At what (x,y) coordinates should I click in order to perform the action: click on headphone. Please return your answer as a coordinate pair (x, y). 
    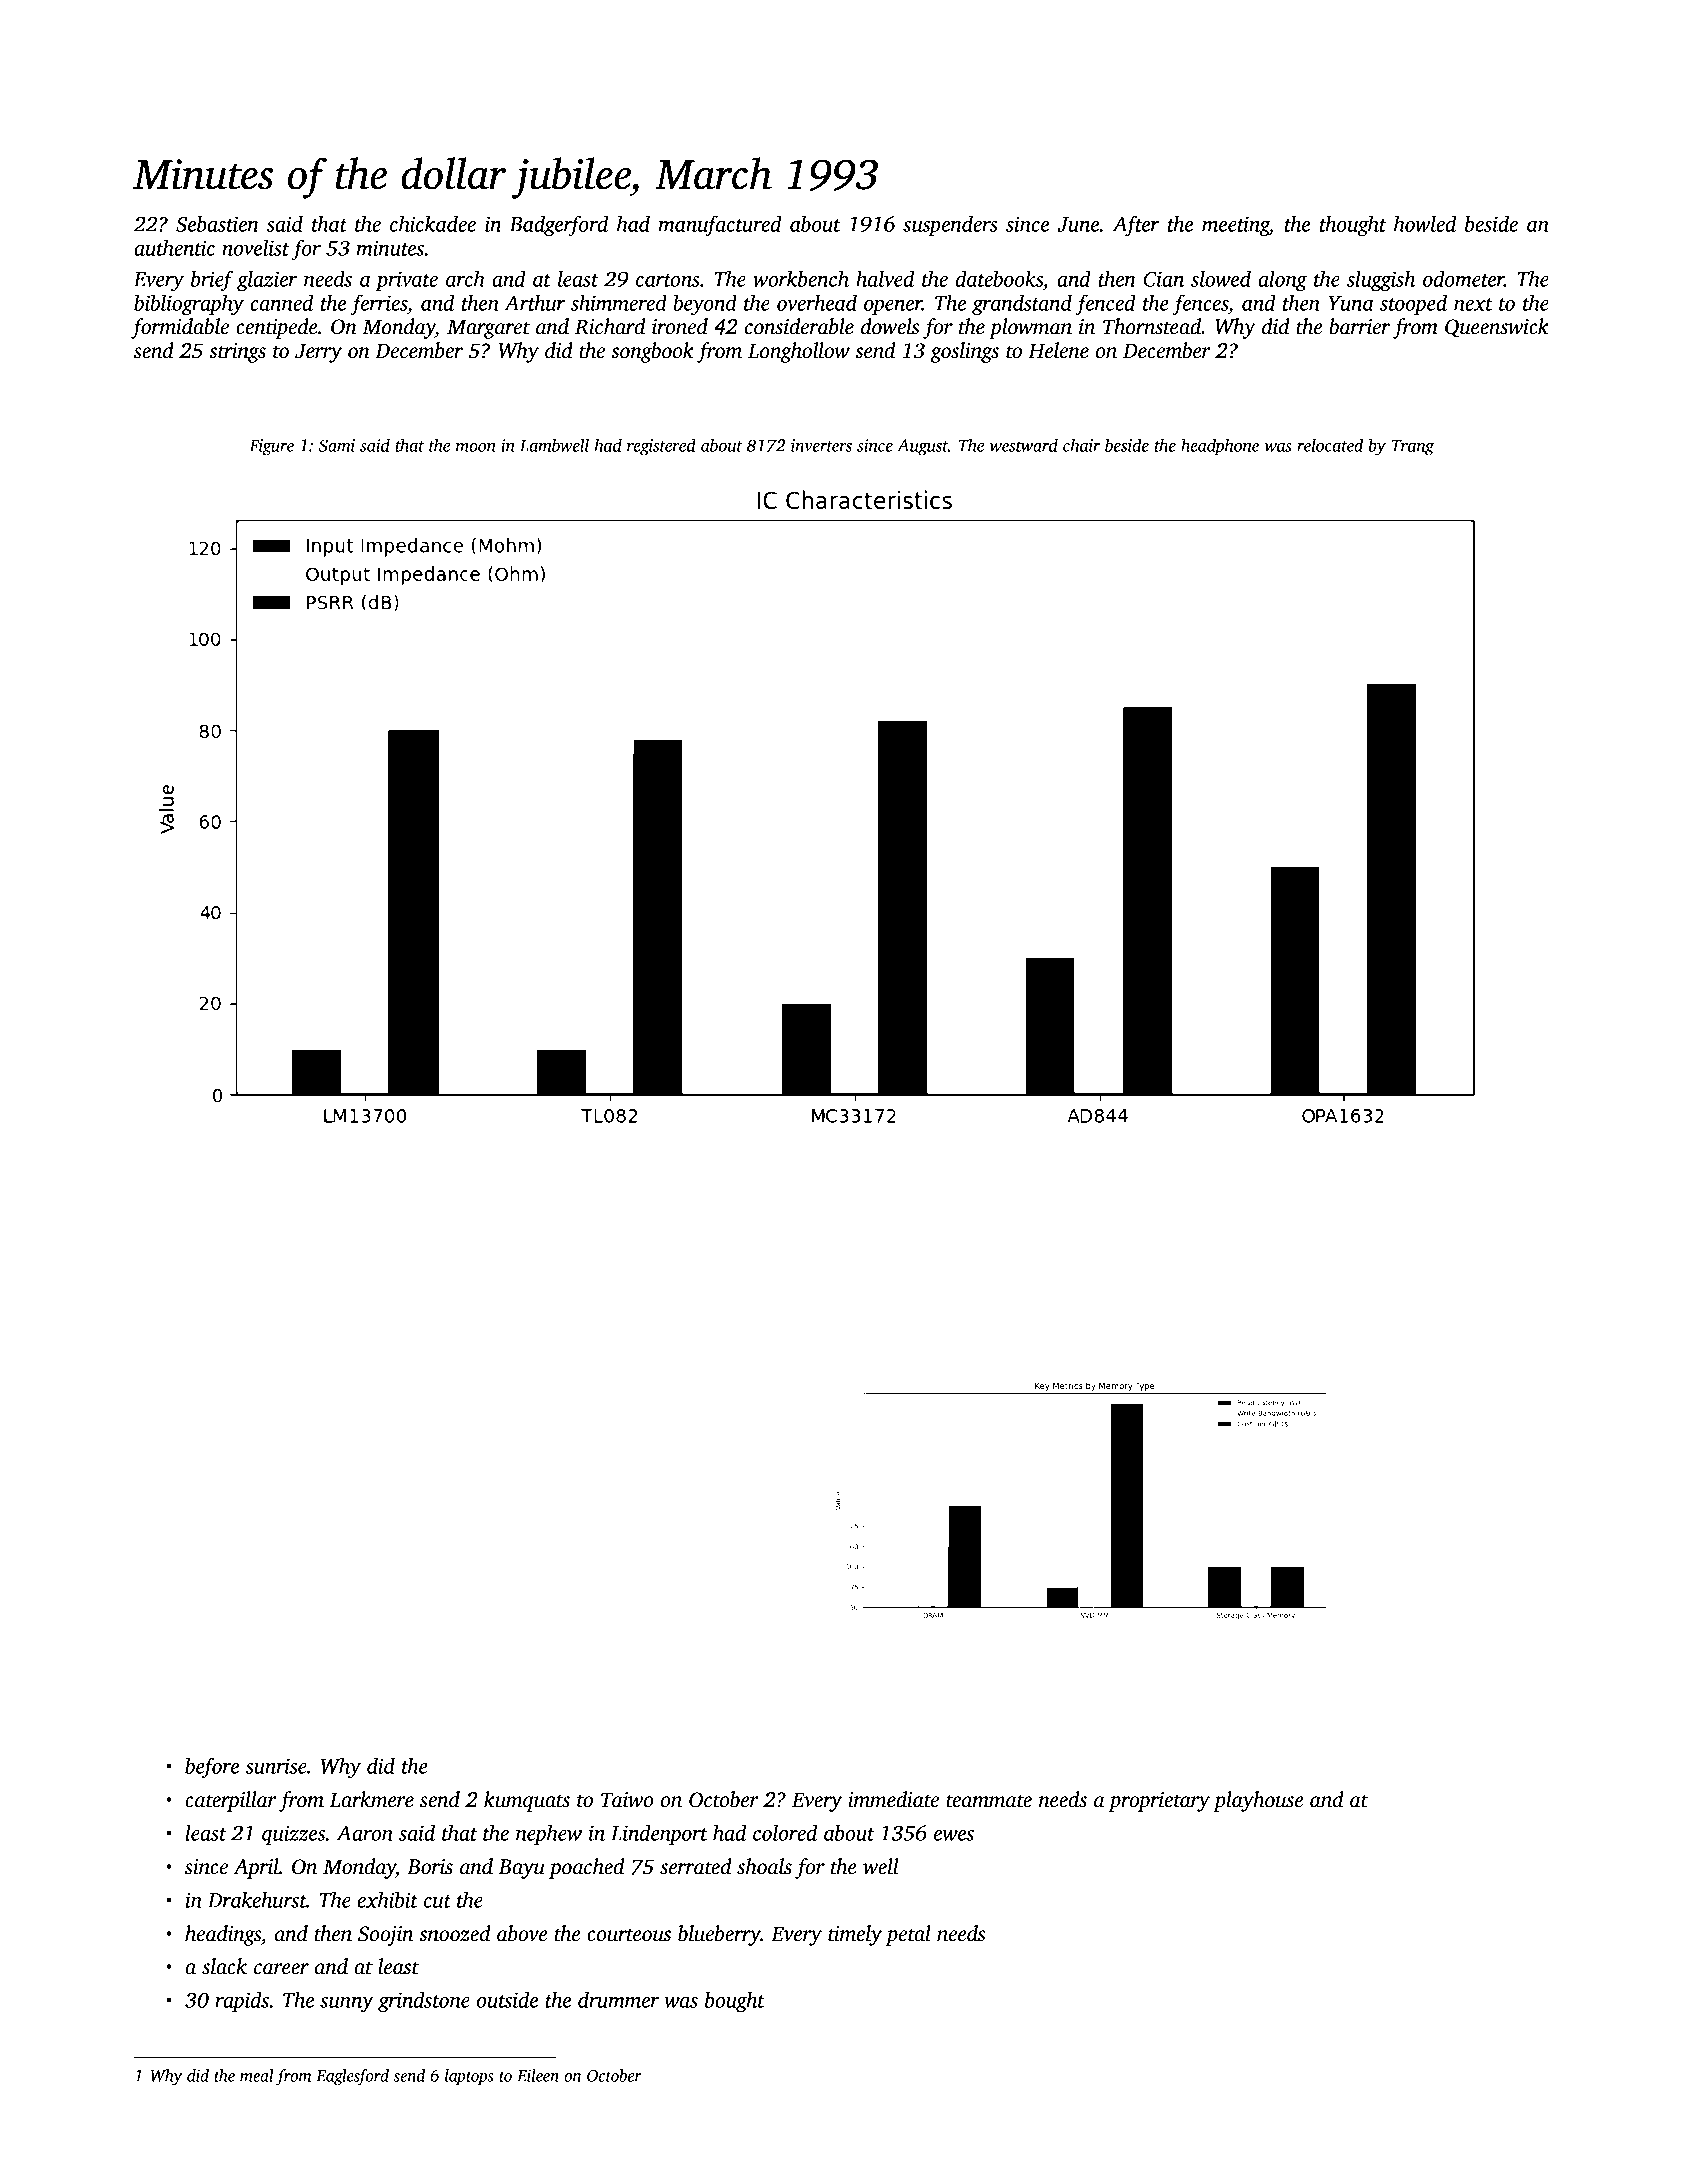
    Looking at the image, I should click on (1220, 447).
